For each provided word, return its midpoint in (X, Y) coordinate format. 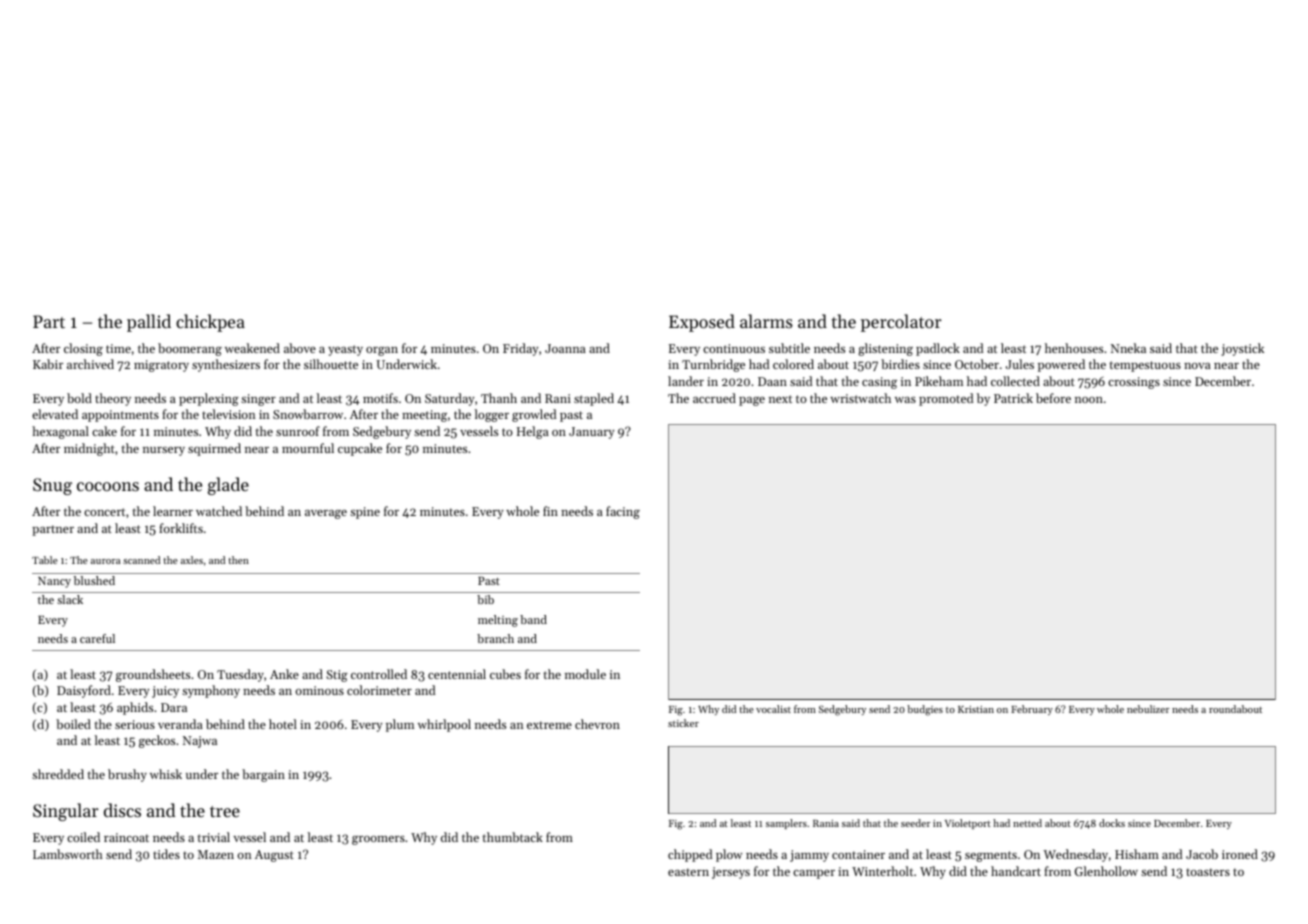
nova (1197, 366)
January (592, 433)
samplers (786, 824)
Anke (284, 674)
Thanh (499, 398)
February (1032, 710)
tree (225, 811)
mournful (308, 448)
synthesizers (226, 365)
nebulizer (1148, 709)
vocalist (773, 709)
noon (1089, 400)
